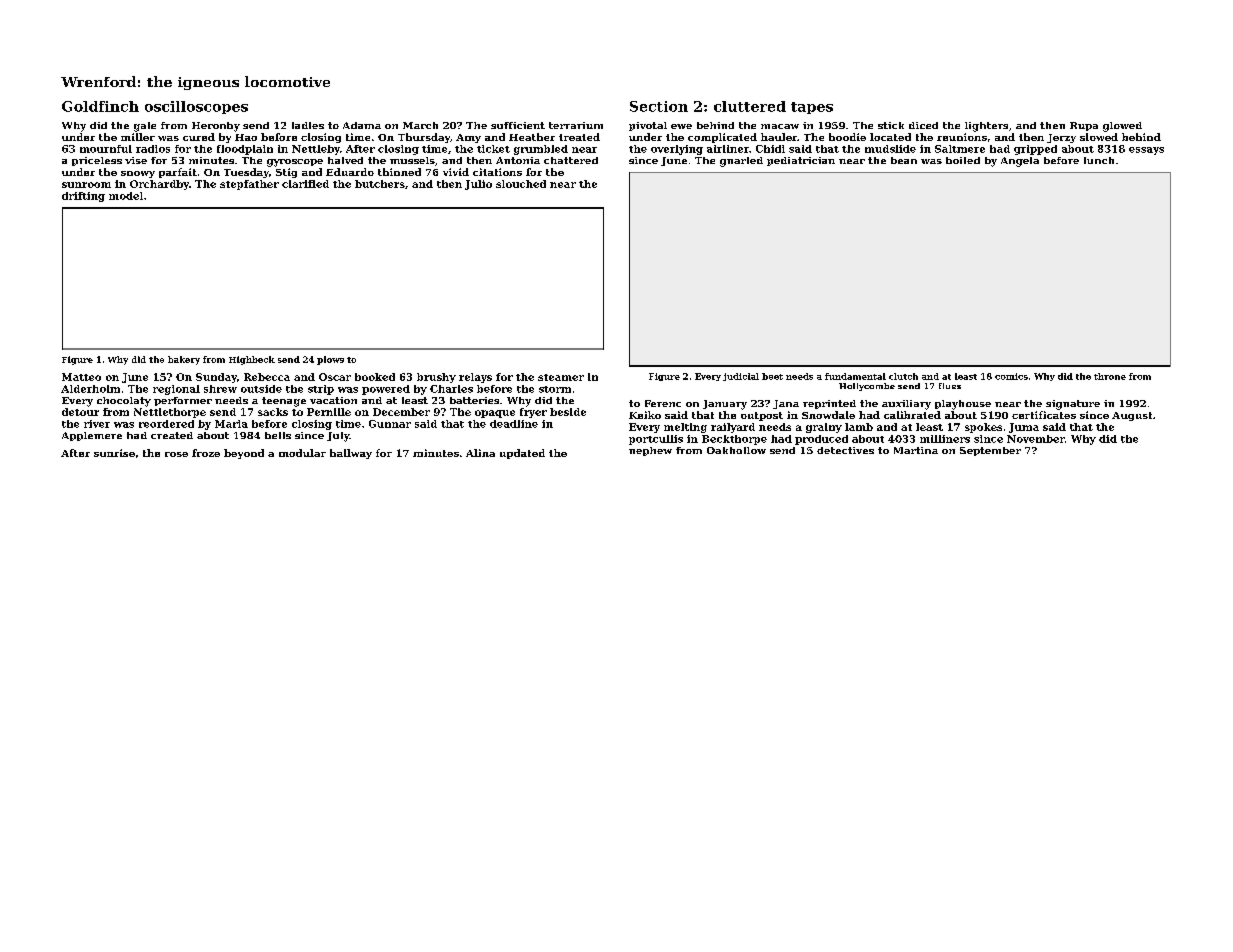  Describe the element at coordinates (1099, 160) in the page. I see `lunch` at that location.
